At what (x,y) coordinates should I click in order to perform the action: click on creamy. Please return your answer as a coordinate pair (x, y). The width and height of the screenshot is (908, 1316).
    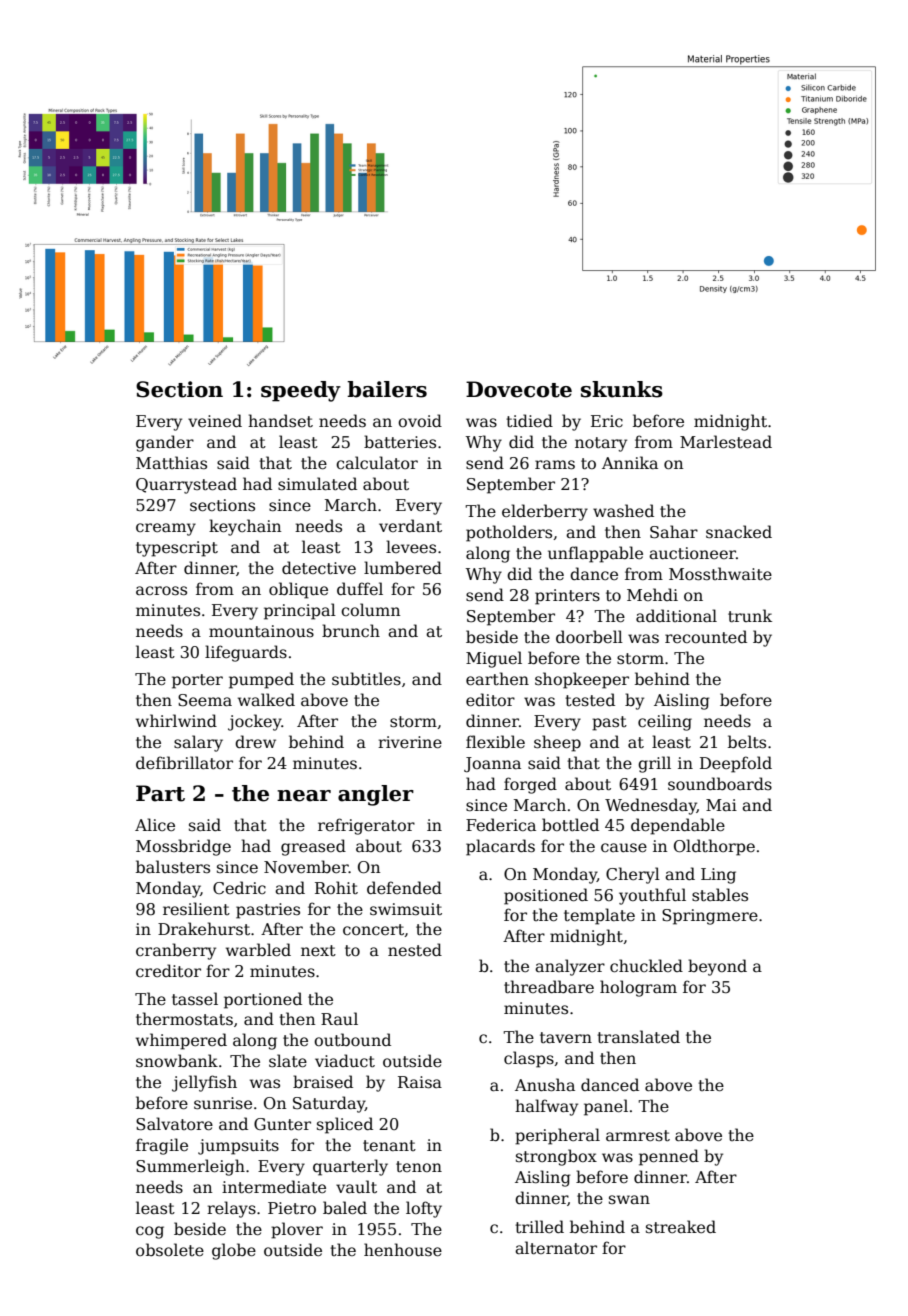
    Looking at the image, I should click on (166, 529).
